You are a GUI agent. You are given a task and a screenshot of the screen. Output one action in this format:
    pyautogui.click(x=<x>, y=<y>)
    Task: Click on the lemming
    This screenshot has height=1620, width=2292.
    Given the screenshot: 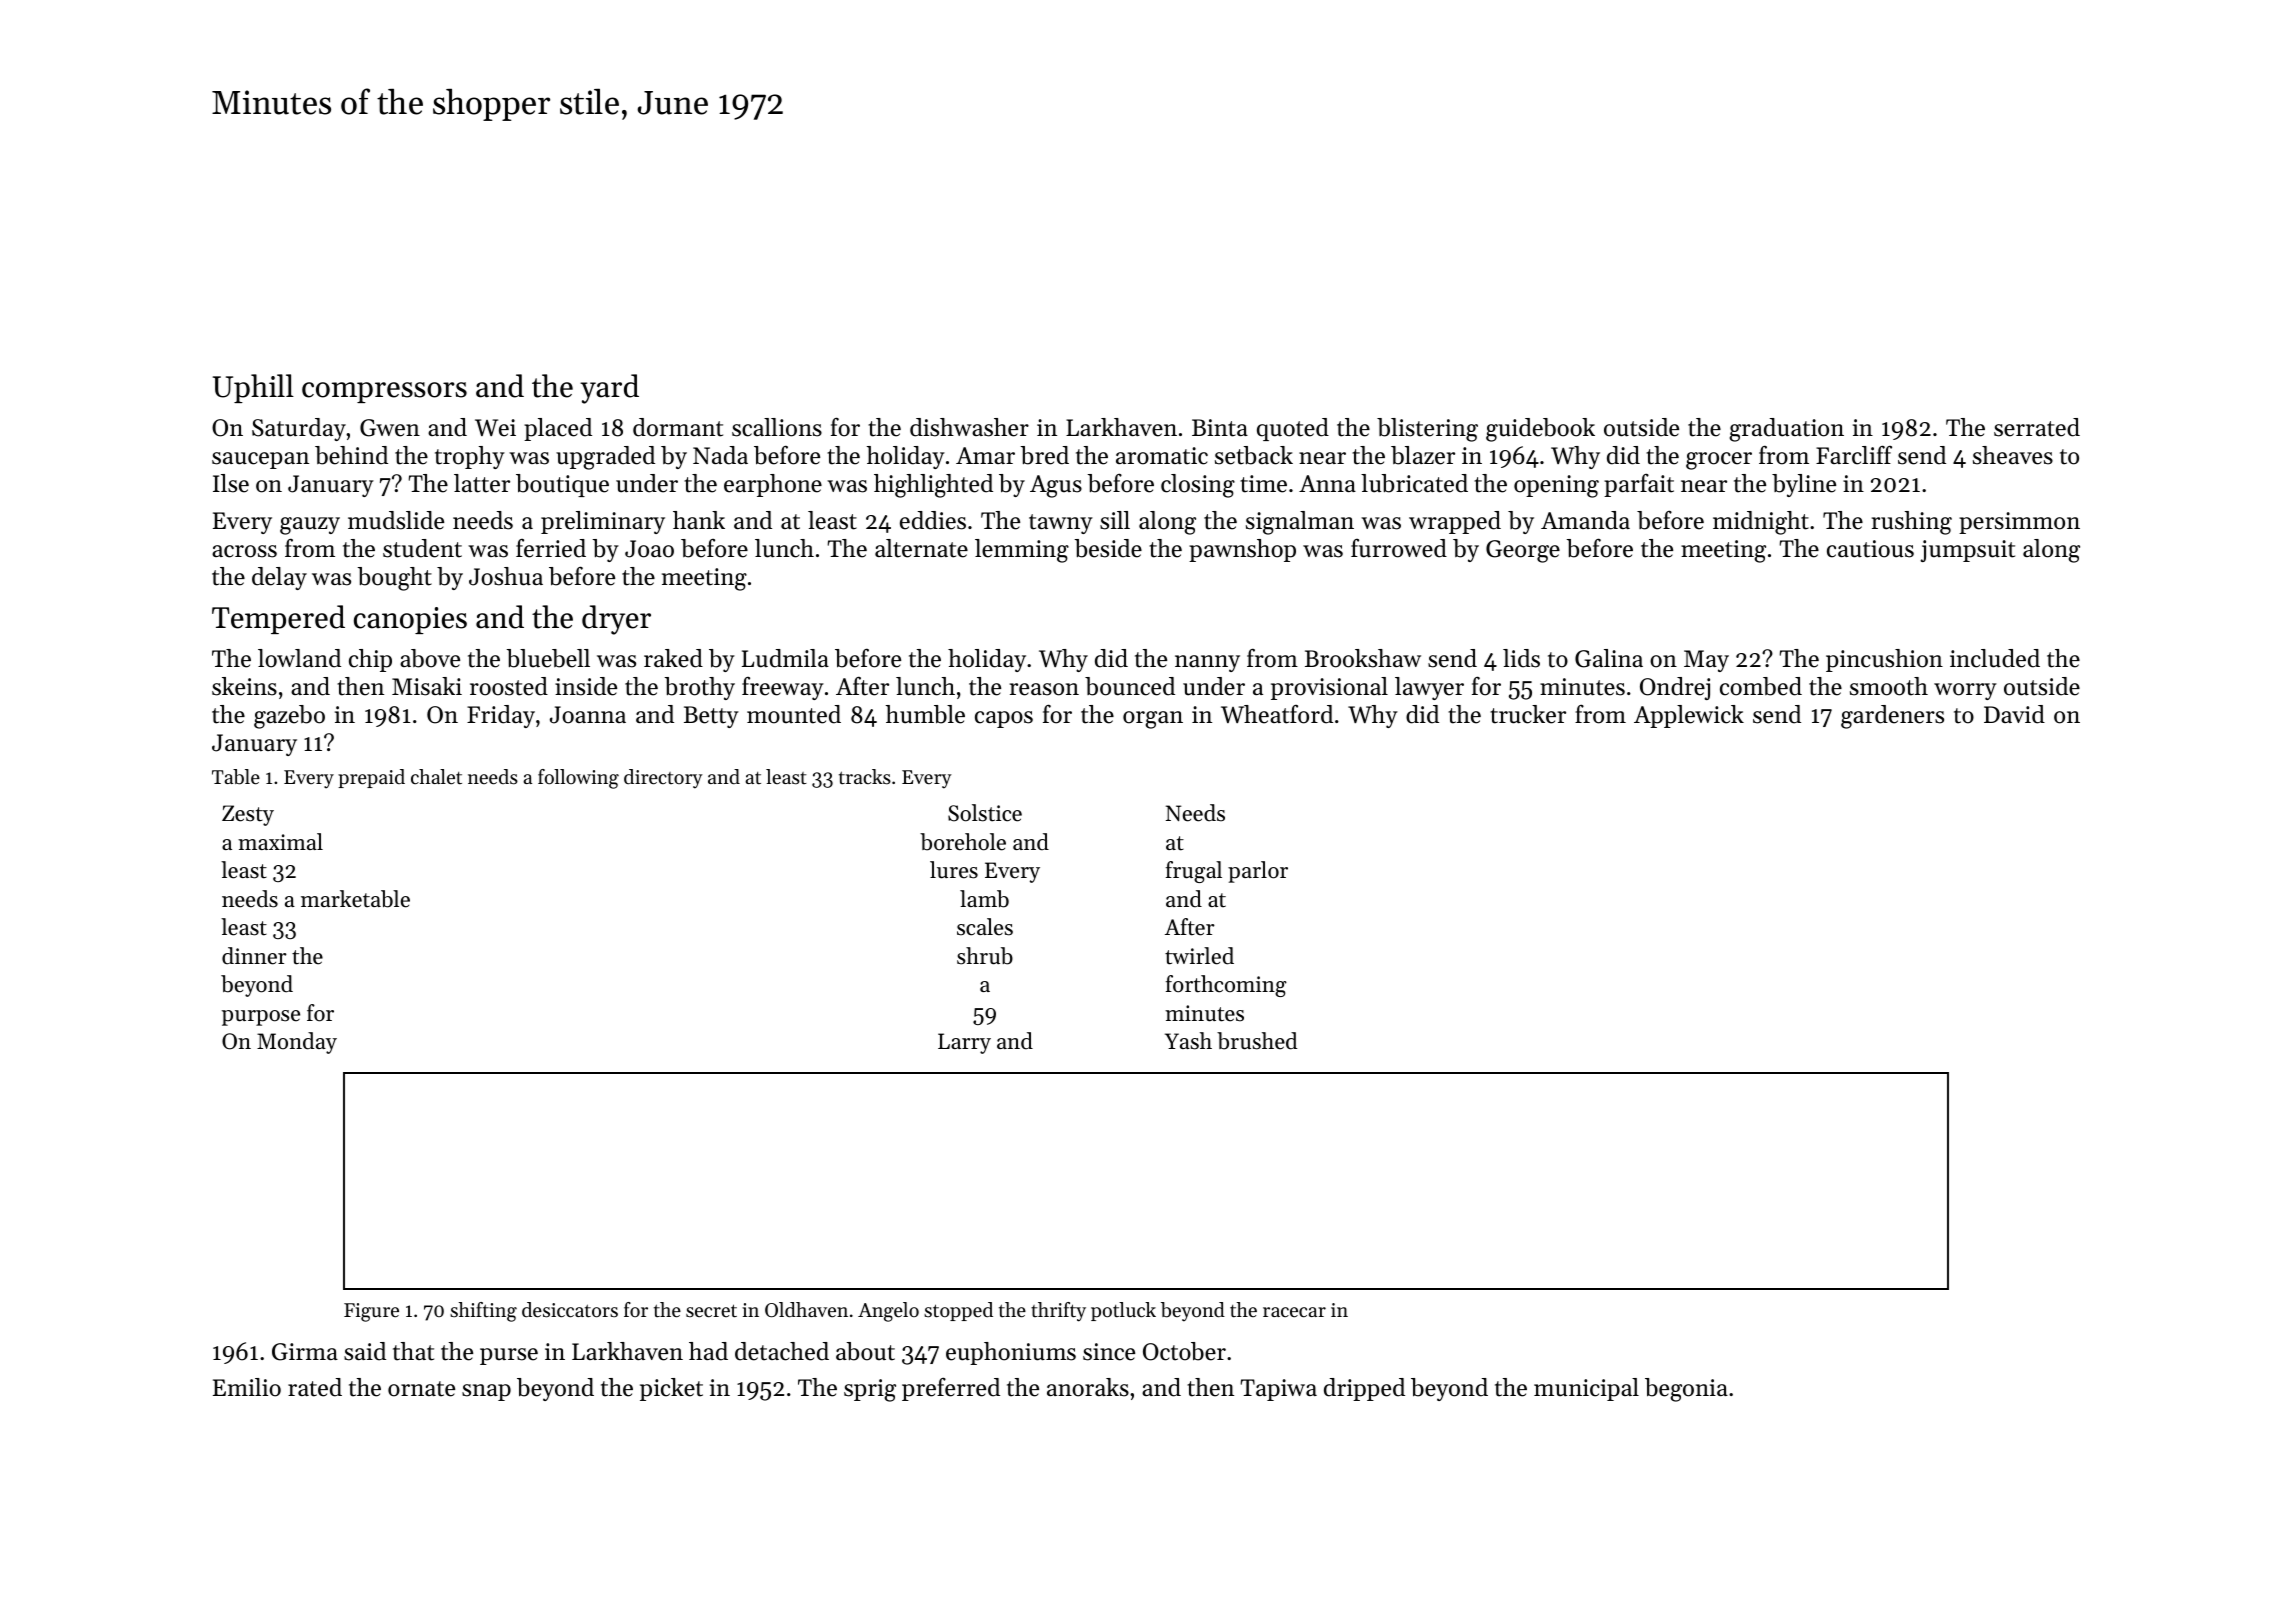 What is the action you would take?
    pyautogui.click(x=1022, y=551)
